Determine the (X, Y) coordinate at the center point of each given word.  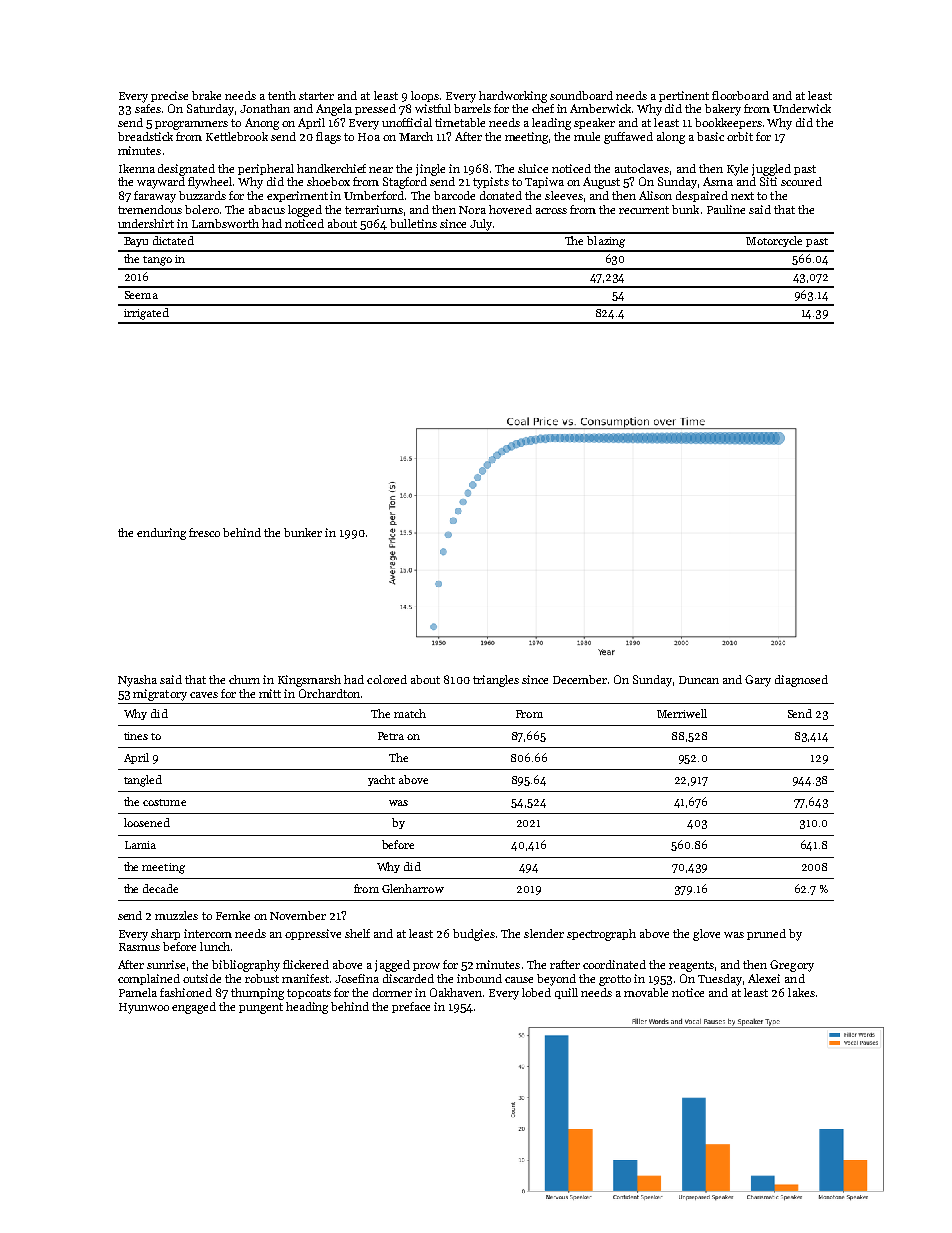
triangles (496, 681)
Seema (141, 295)
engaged (194, 1008)
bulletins (413, 223)
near (381, 170)
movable (646, 992)
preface (411, 1007)
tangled (143, 781)
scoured (801, 181)
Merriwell (682, 713)
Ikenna (137, 168)
